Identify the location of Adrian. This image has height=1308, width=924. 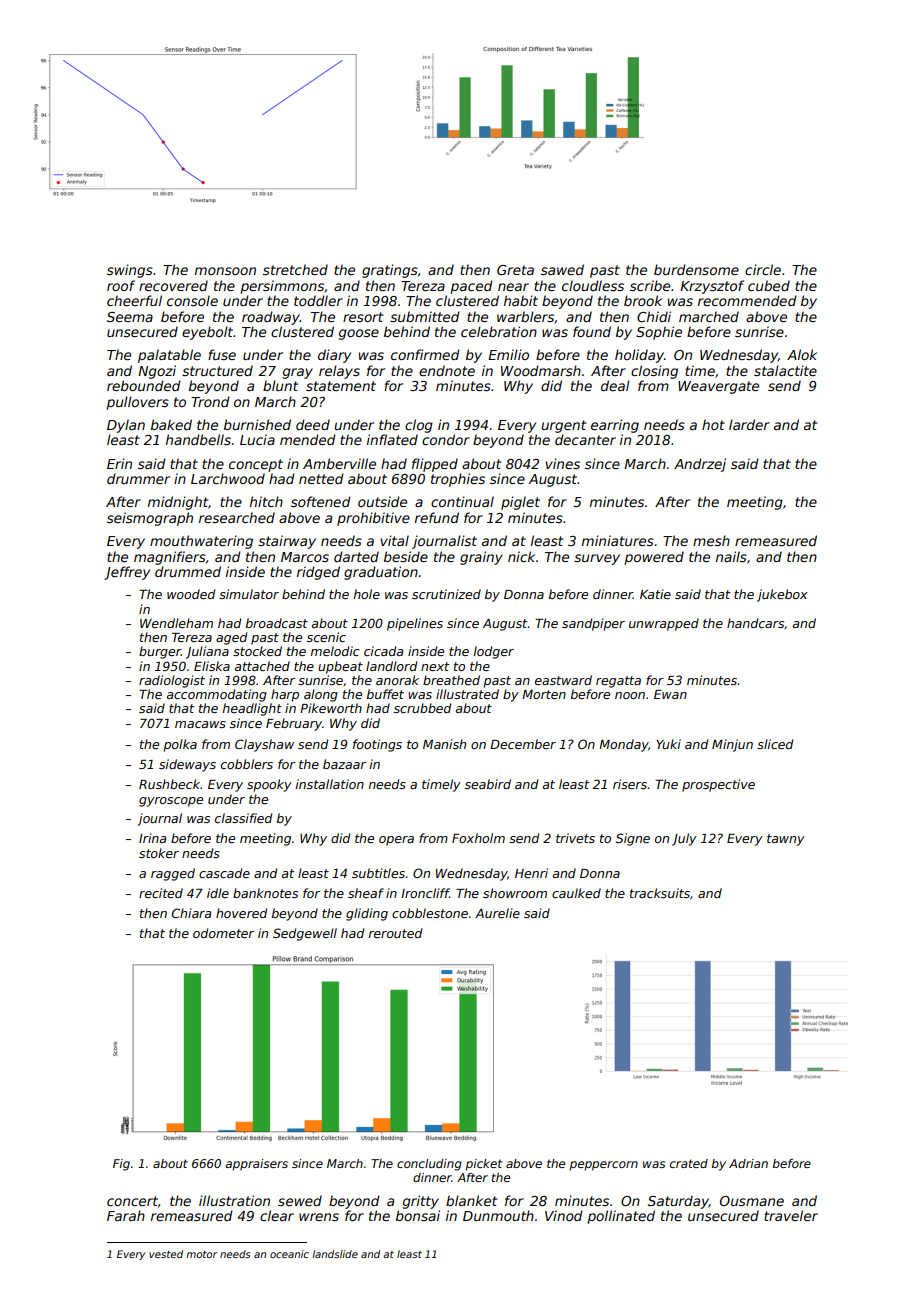
(748, 1163).
